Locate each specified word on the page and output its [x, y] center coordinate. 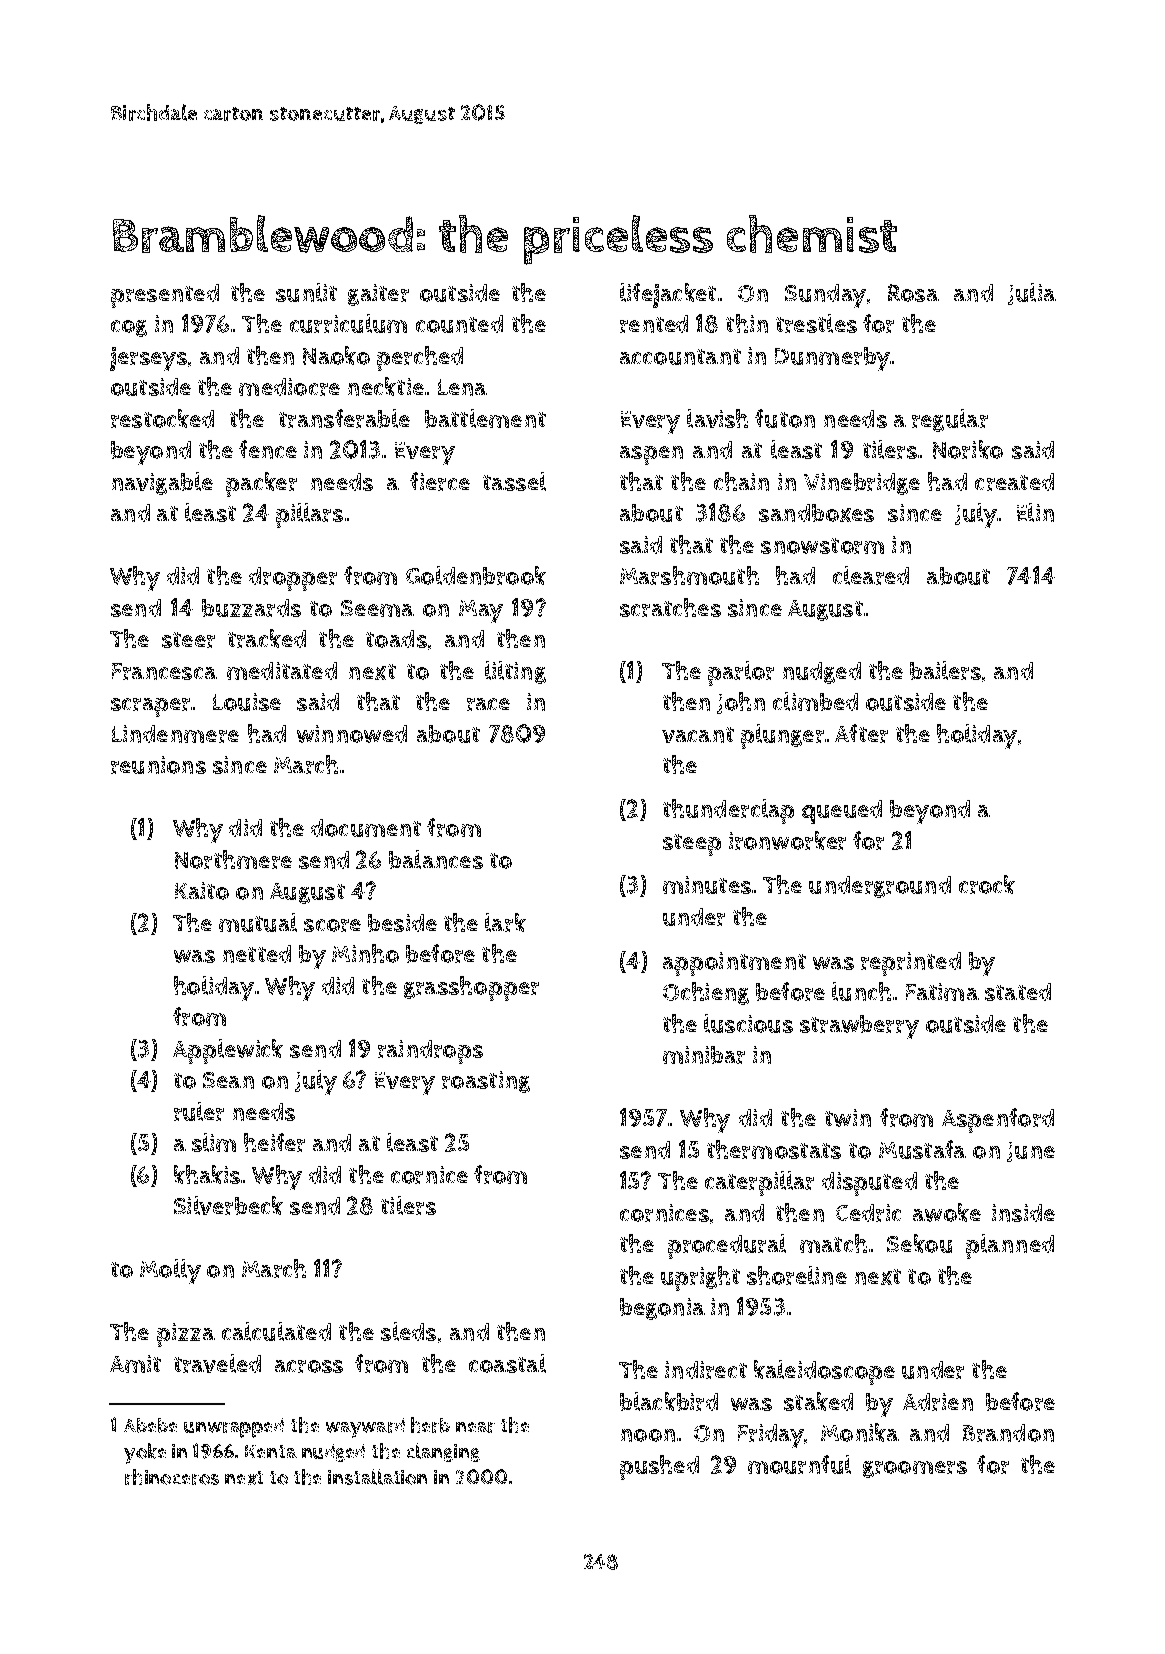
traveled [217, 1363]
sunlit [306, 292]
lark [505, 922]
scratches [670, 607]
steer [188, 640]
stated [1018, 992]
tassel [514, 481]
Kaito [202, 891]
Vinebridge [862, 484]
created [1014, 482]
